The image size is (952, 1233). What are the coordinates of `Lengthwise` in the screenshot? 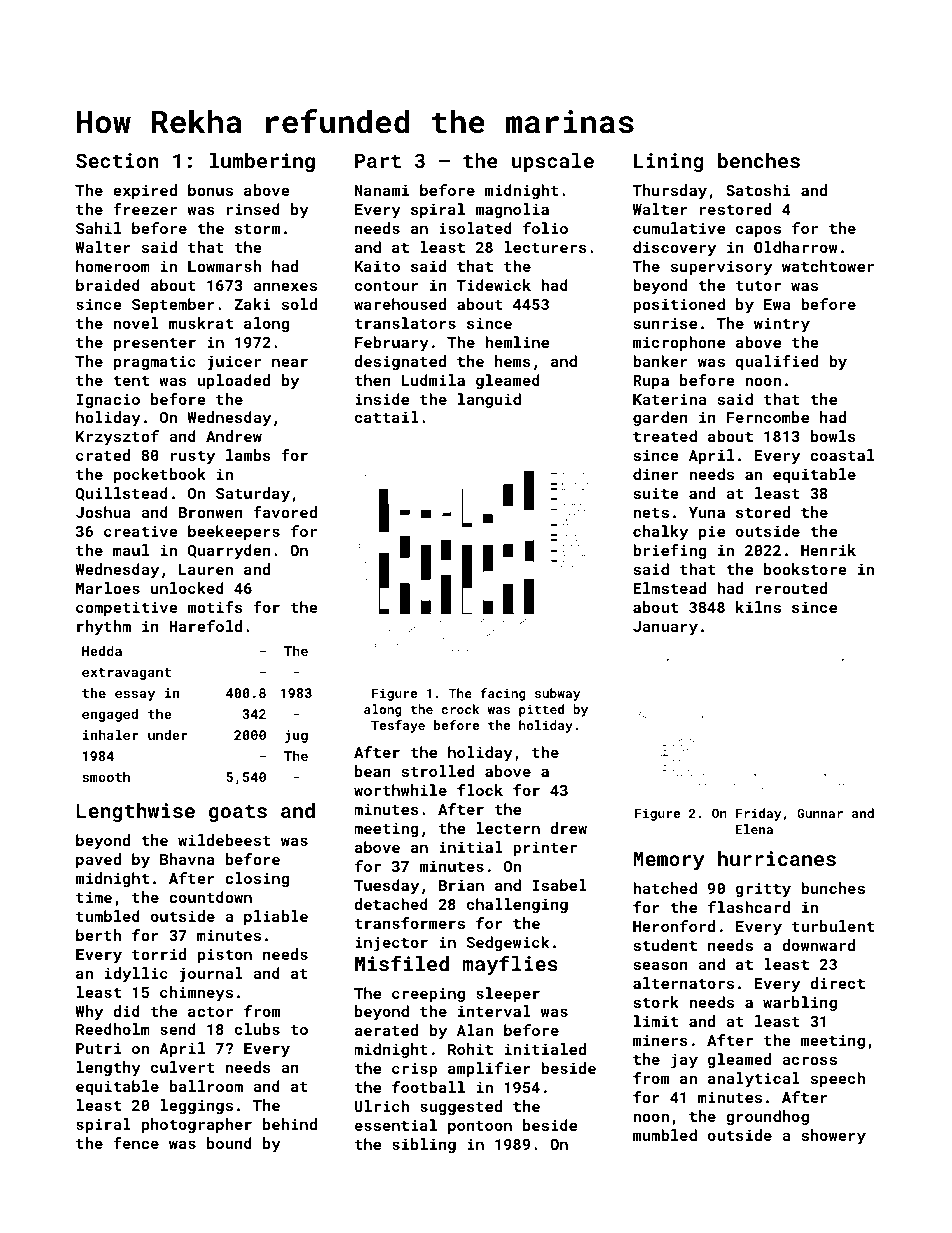 It's located at (135, 812).
